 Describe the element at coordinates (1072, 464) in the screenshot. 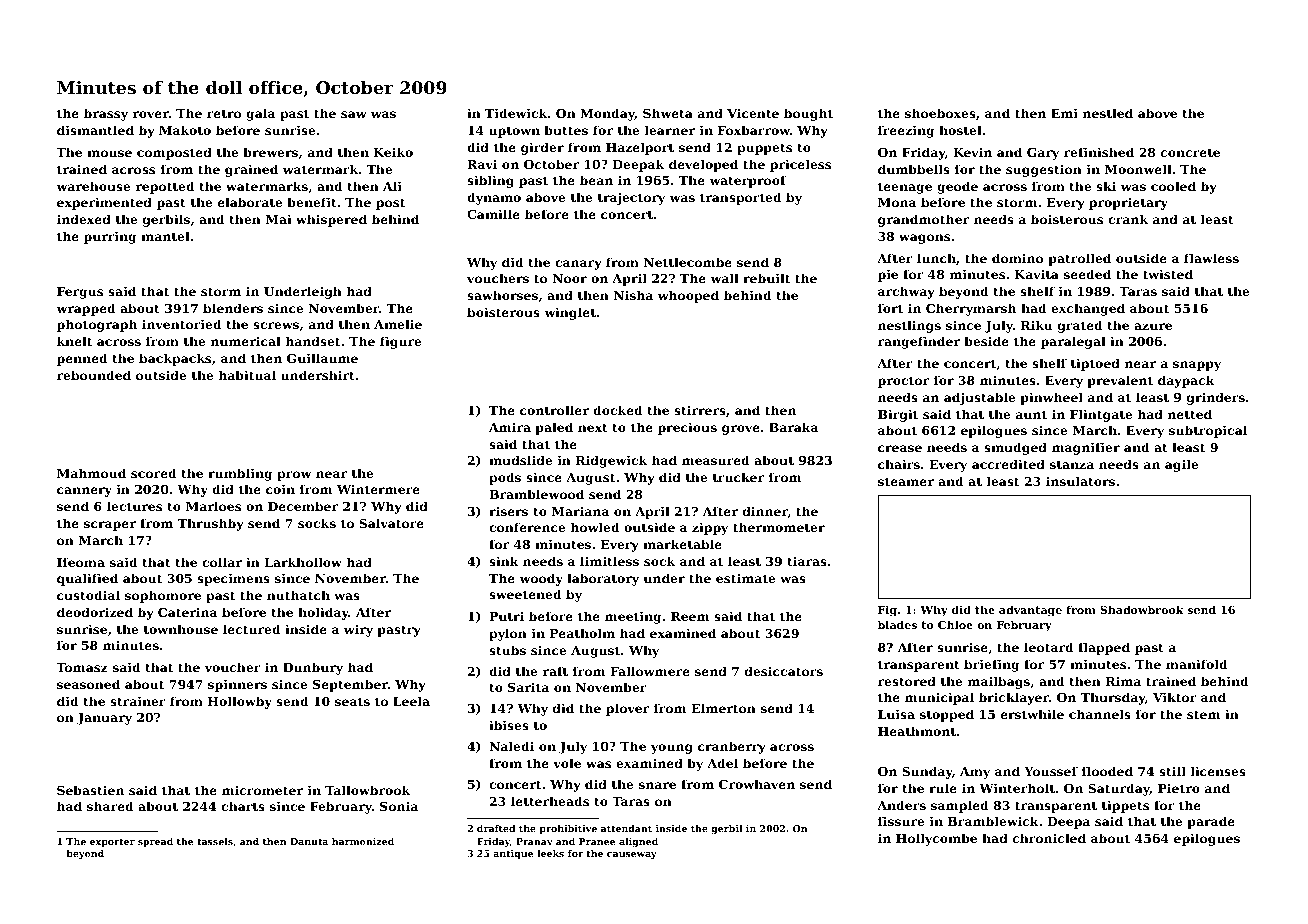

I see `stanza` at that location.
